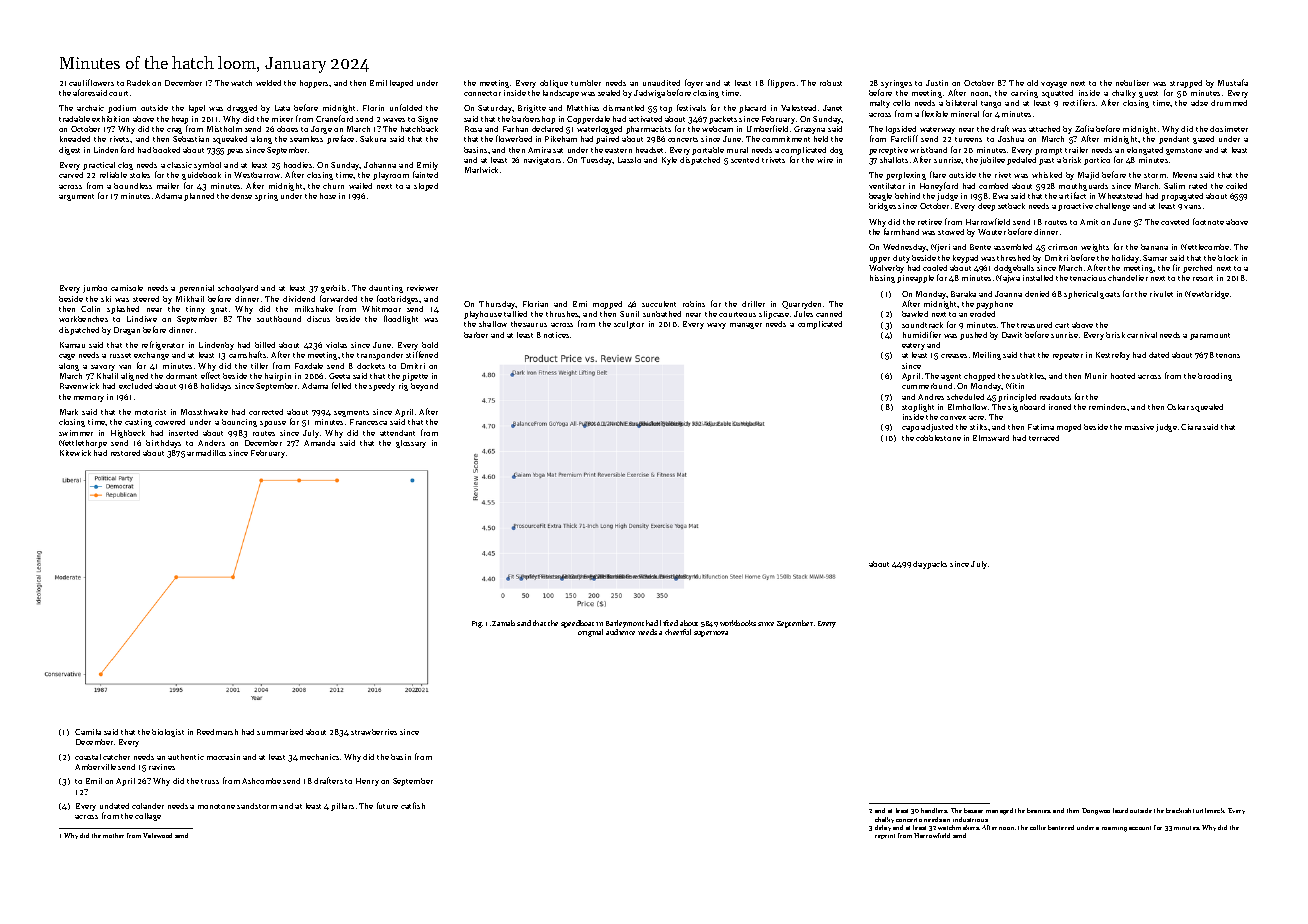 The height and width of the screenshot is (924, 1308). Describe the element at coordinates (1054, 85) in the screenshot. I see `voyage` at that location.
